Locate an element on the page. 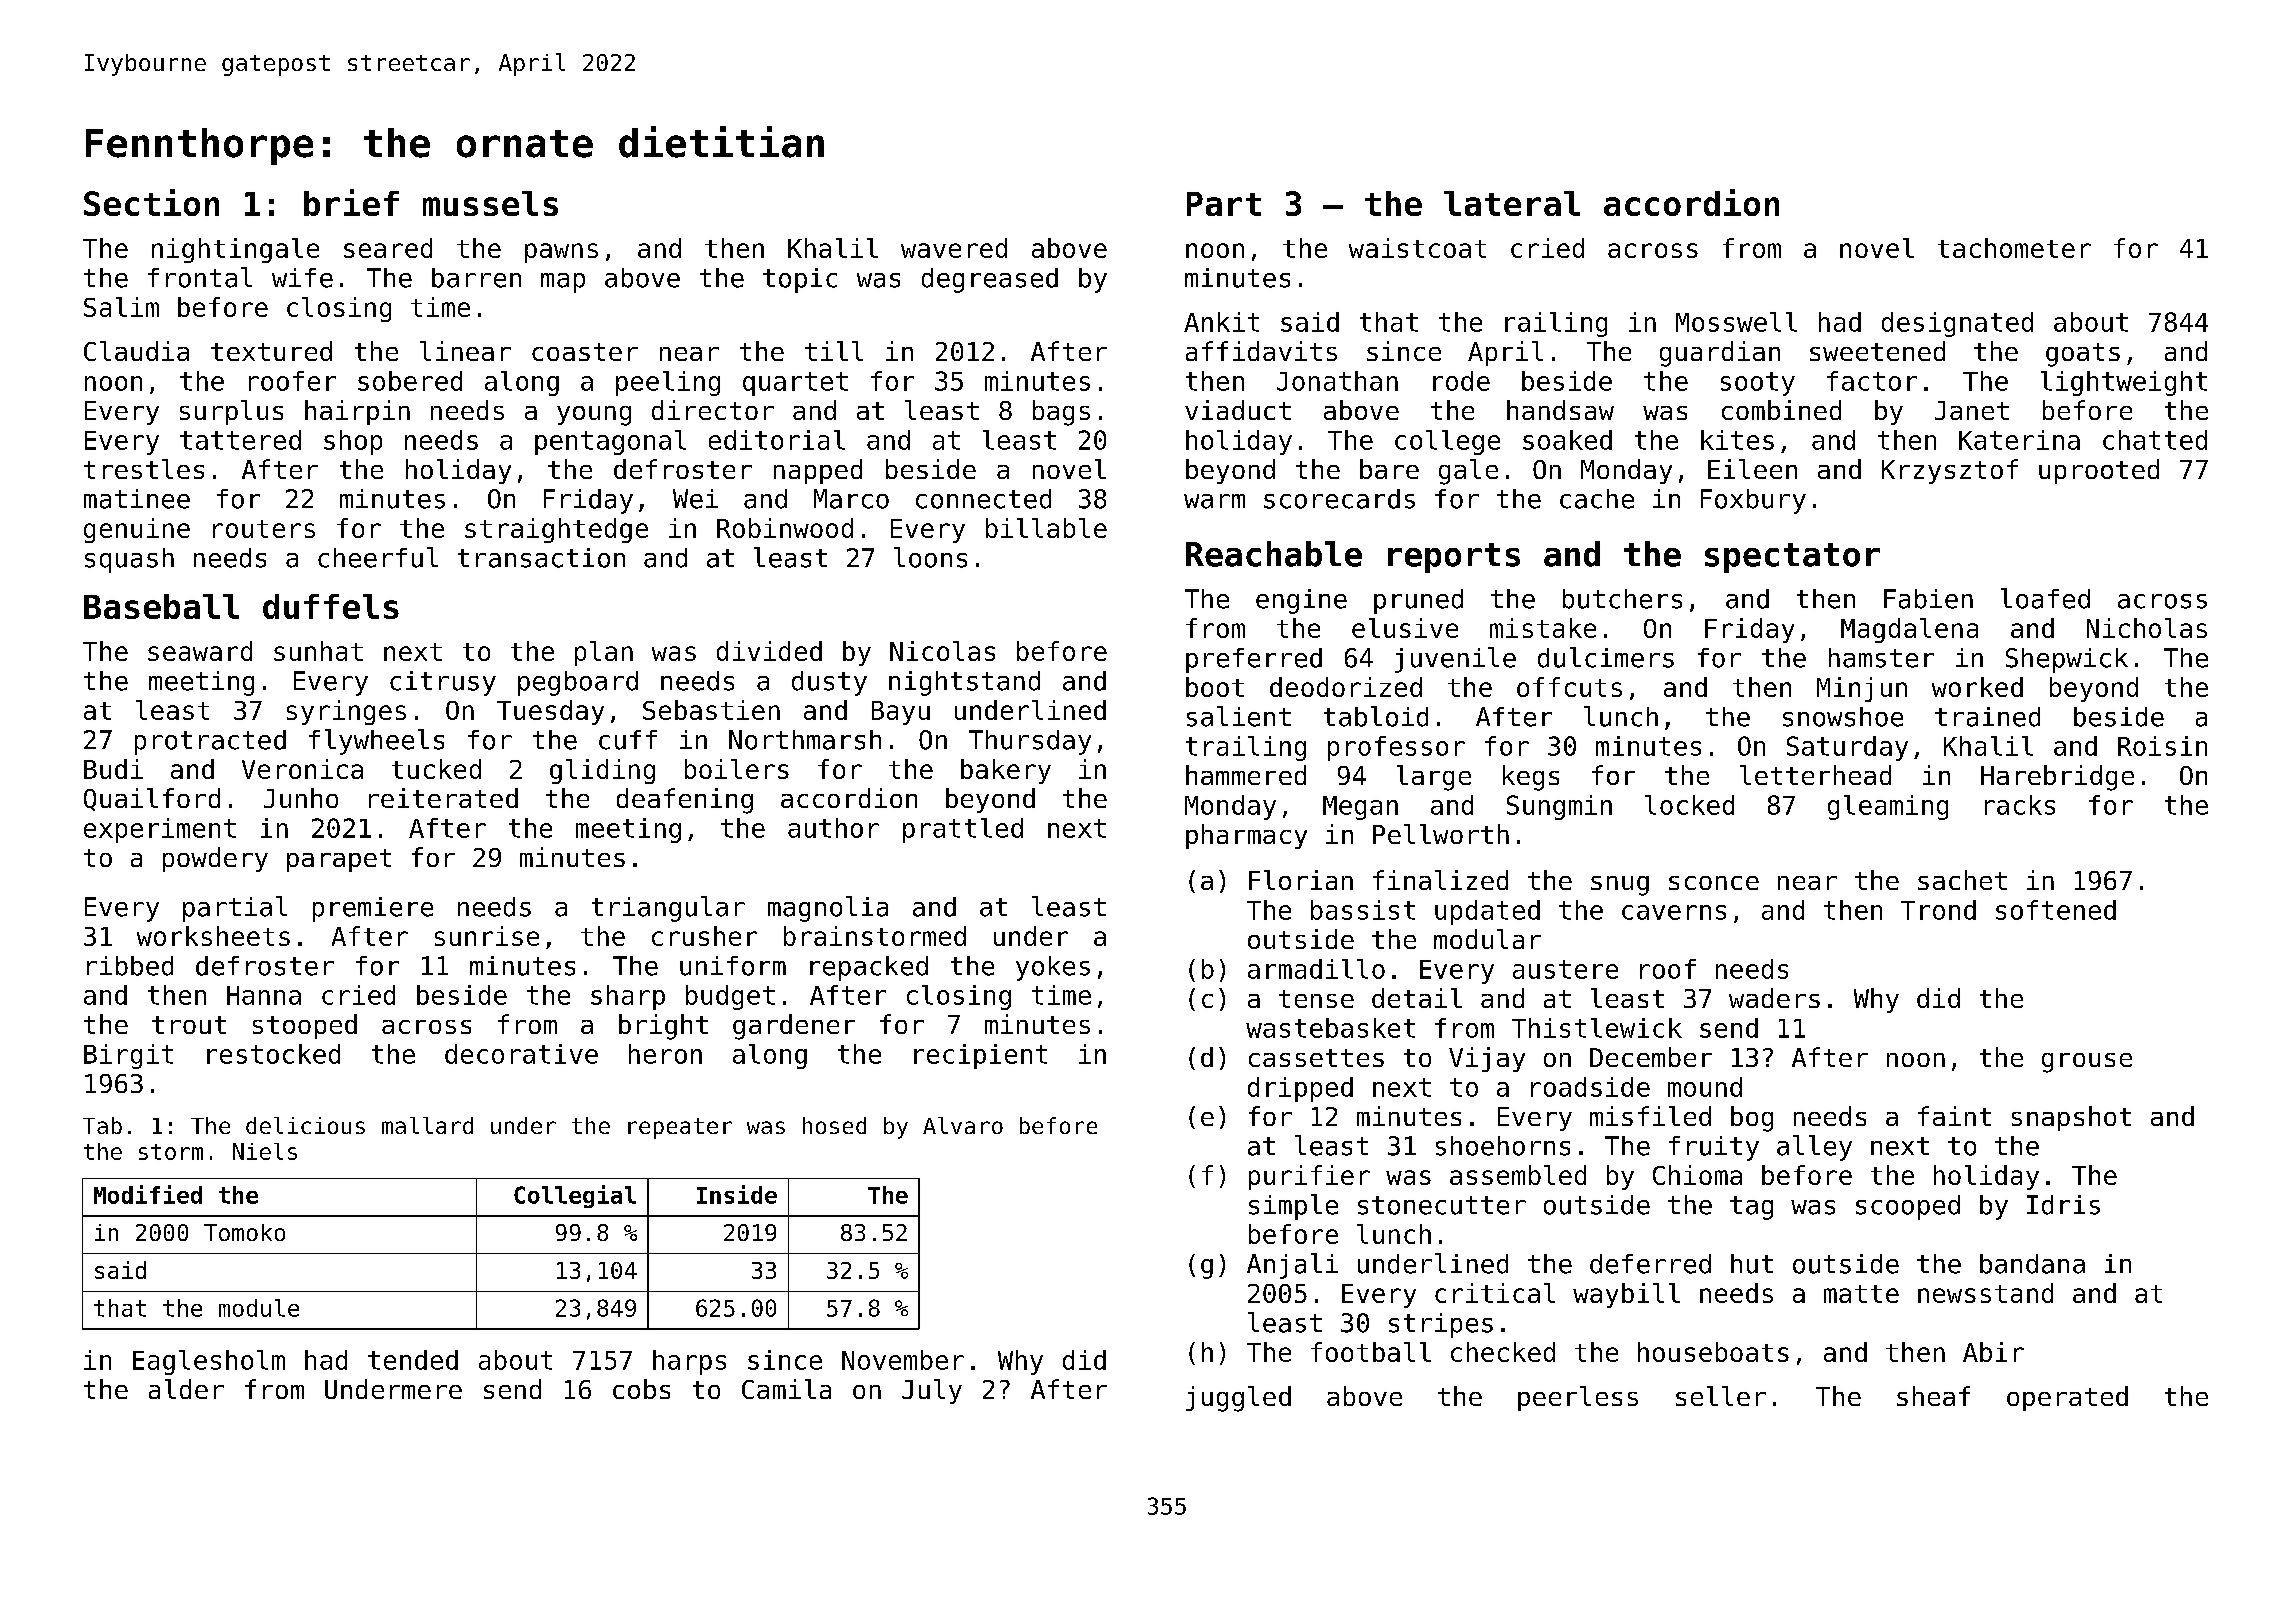  pruned is located at coordinates (1418, 601).
